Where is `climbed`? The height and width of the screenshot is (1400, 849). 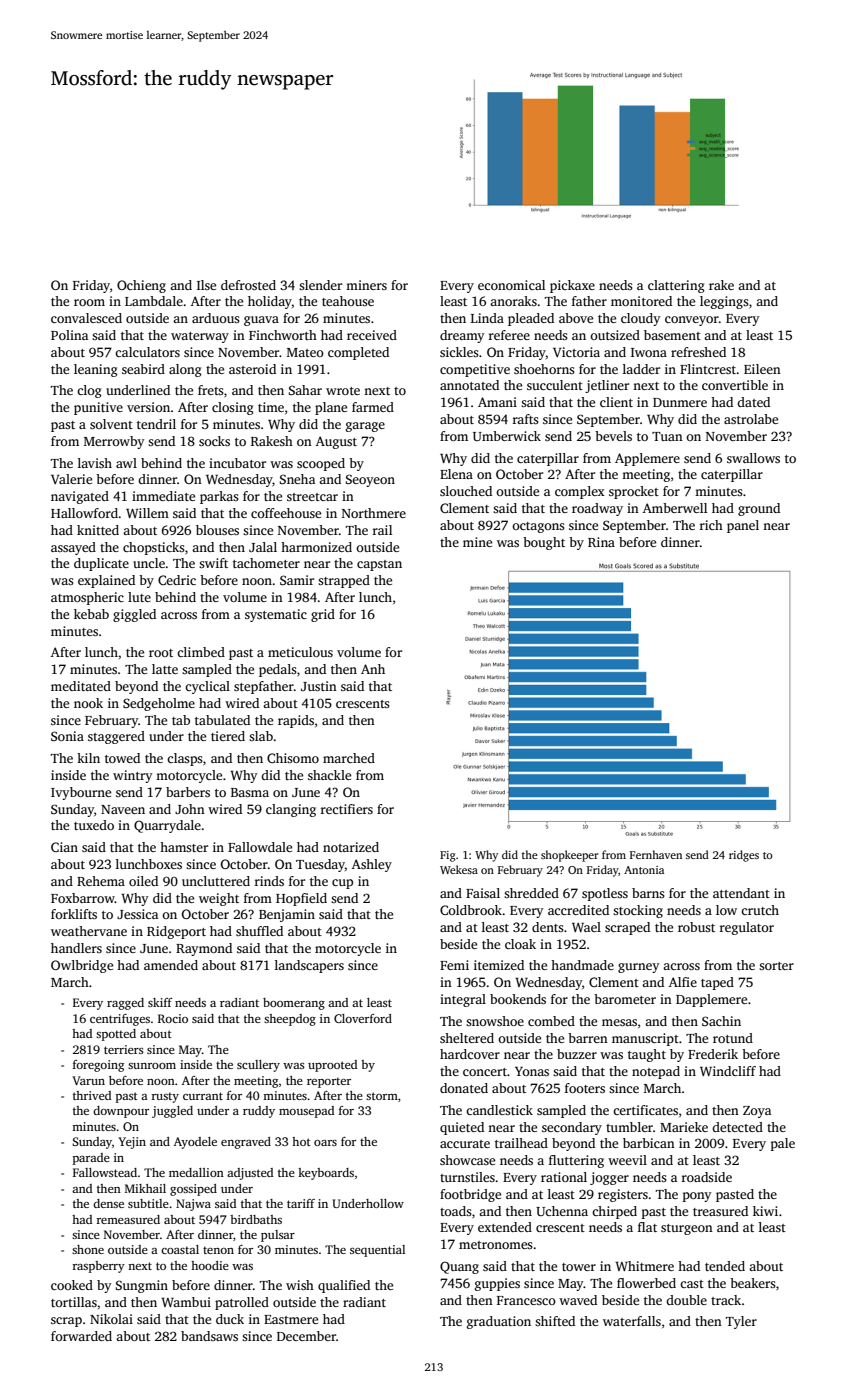 climbed is located at coordinates (201, 652).
